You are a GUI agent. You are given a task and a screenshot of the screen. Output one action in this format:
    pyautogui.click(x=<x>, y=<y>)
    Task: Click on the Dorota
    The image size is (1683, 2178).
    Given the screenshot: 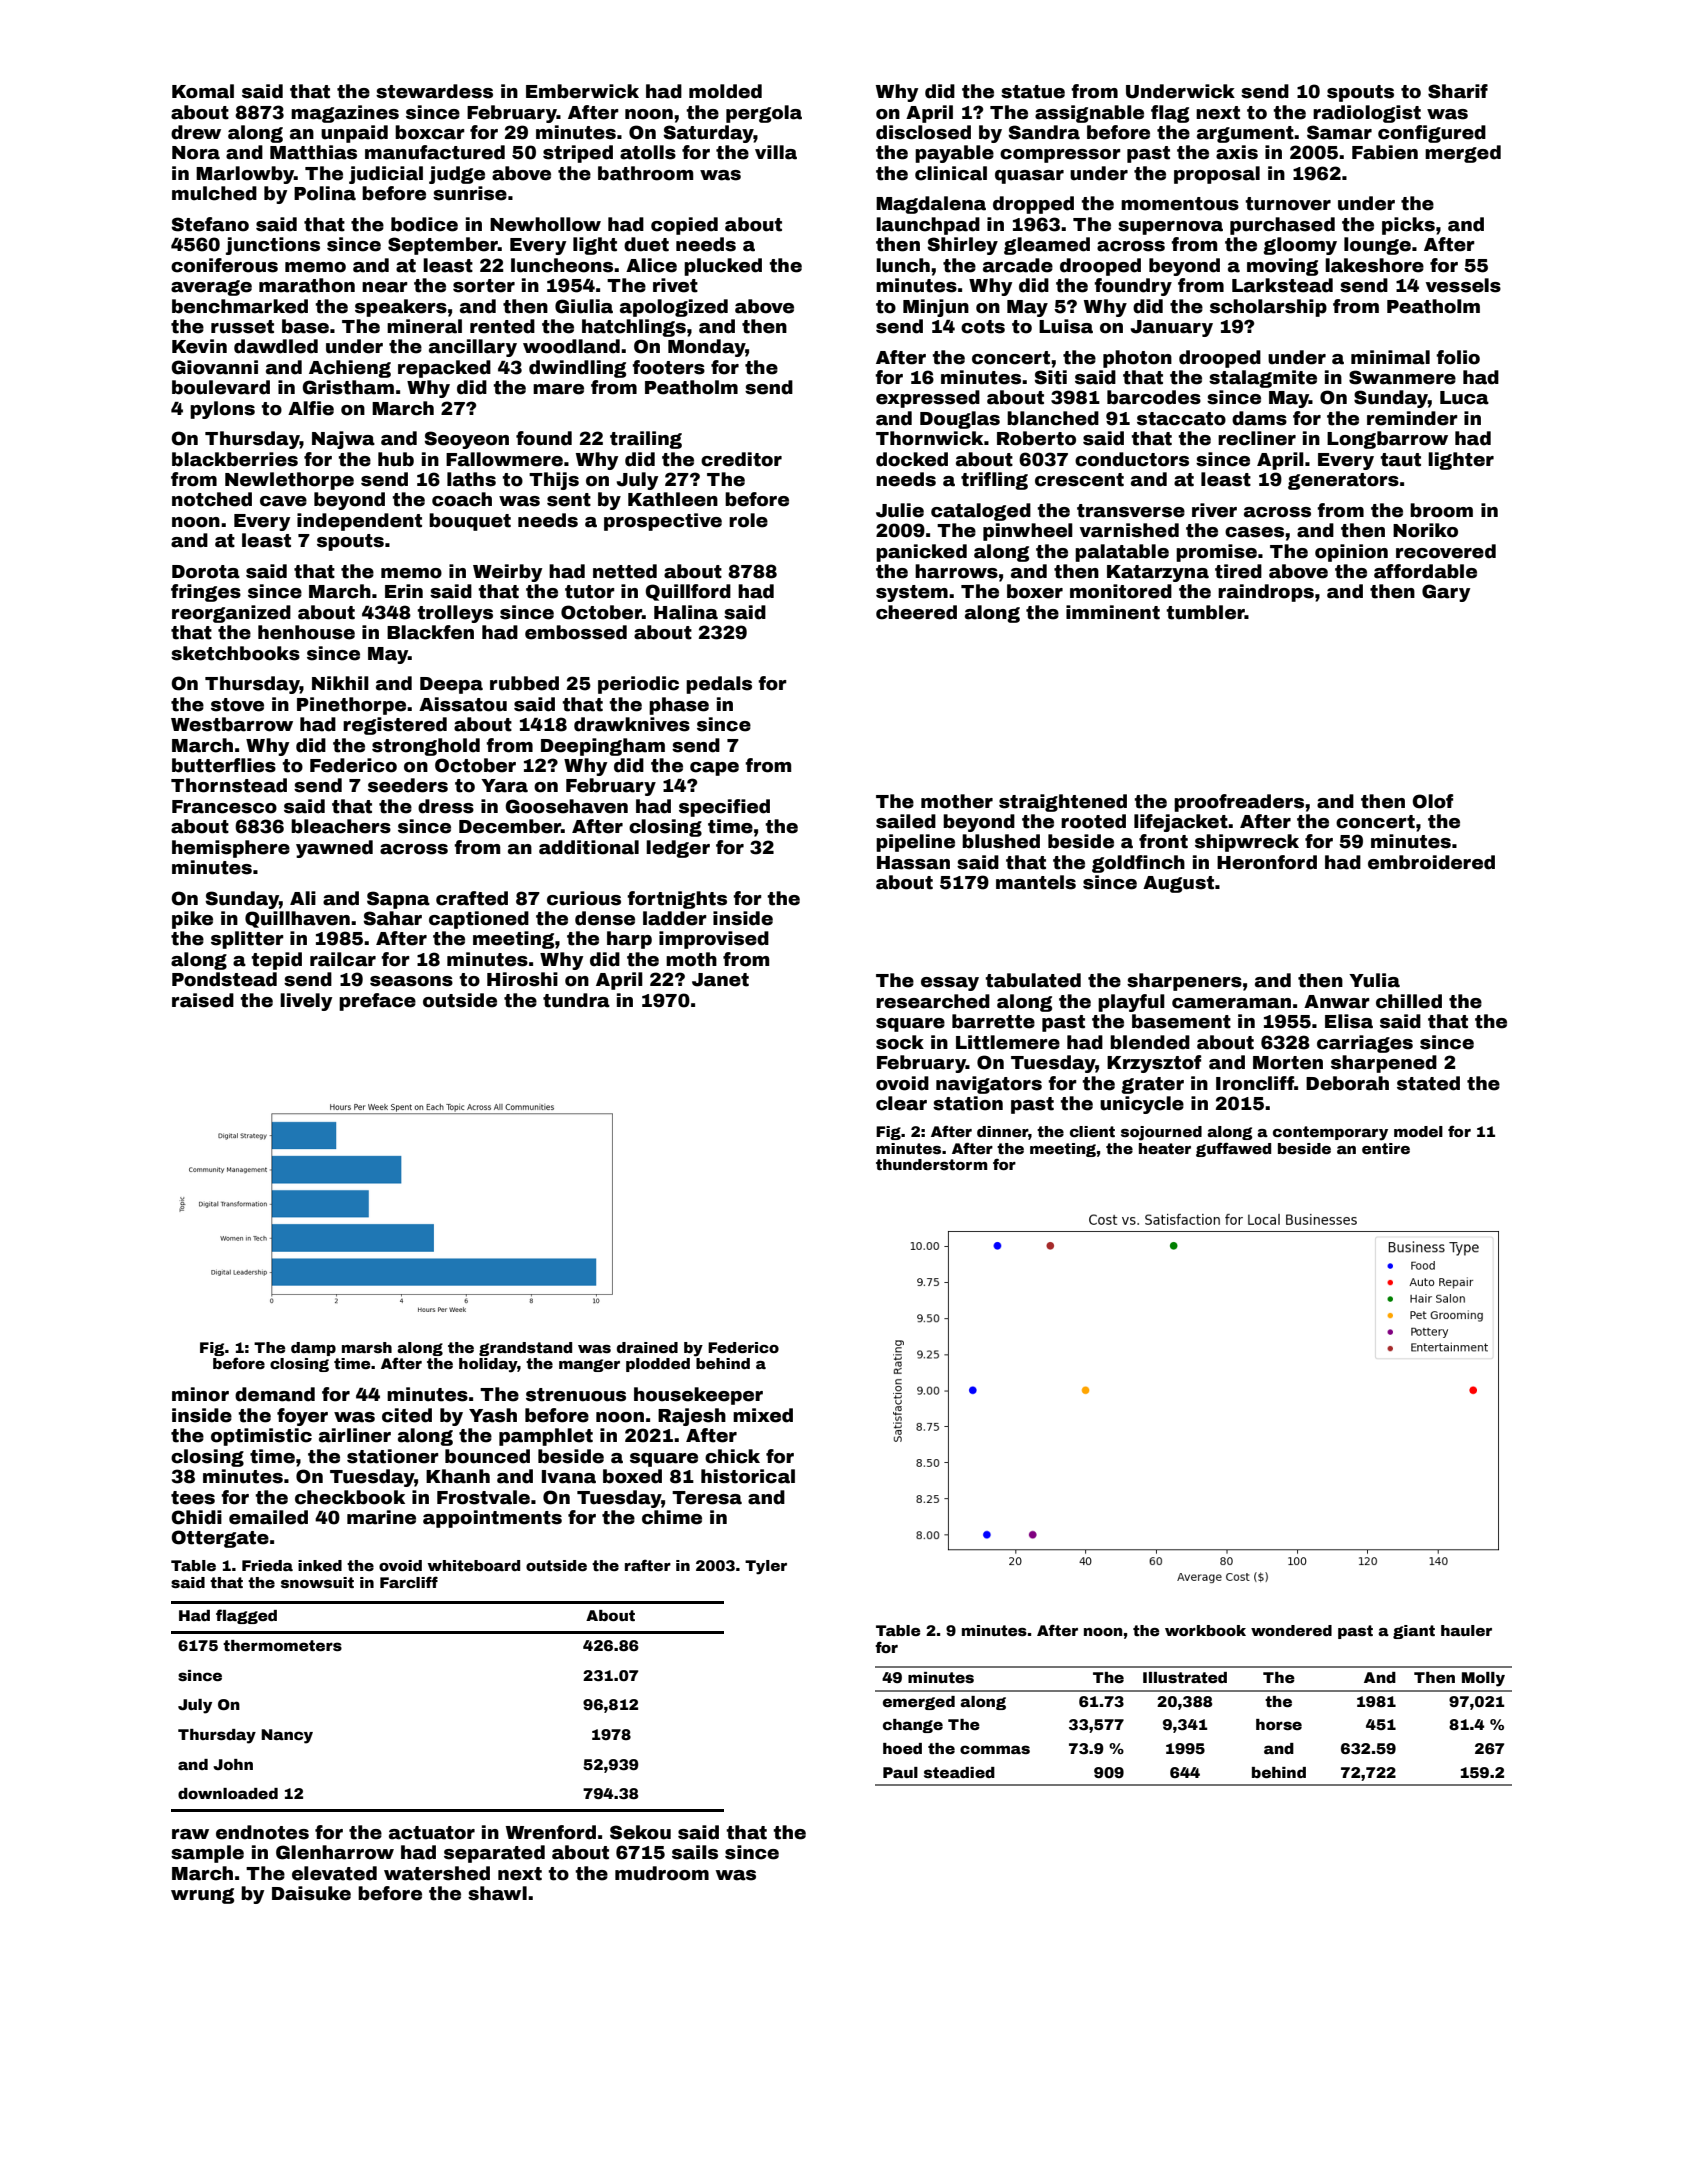 What is the action you would take?
    pyautogui.click(x=206, y=572)
